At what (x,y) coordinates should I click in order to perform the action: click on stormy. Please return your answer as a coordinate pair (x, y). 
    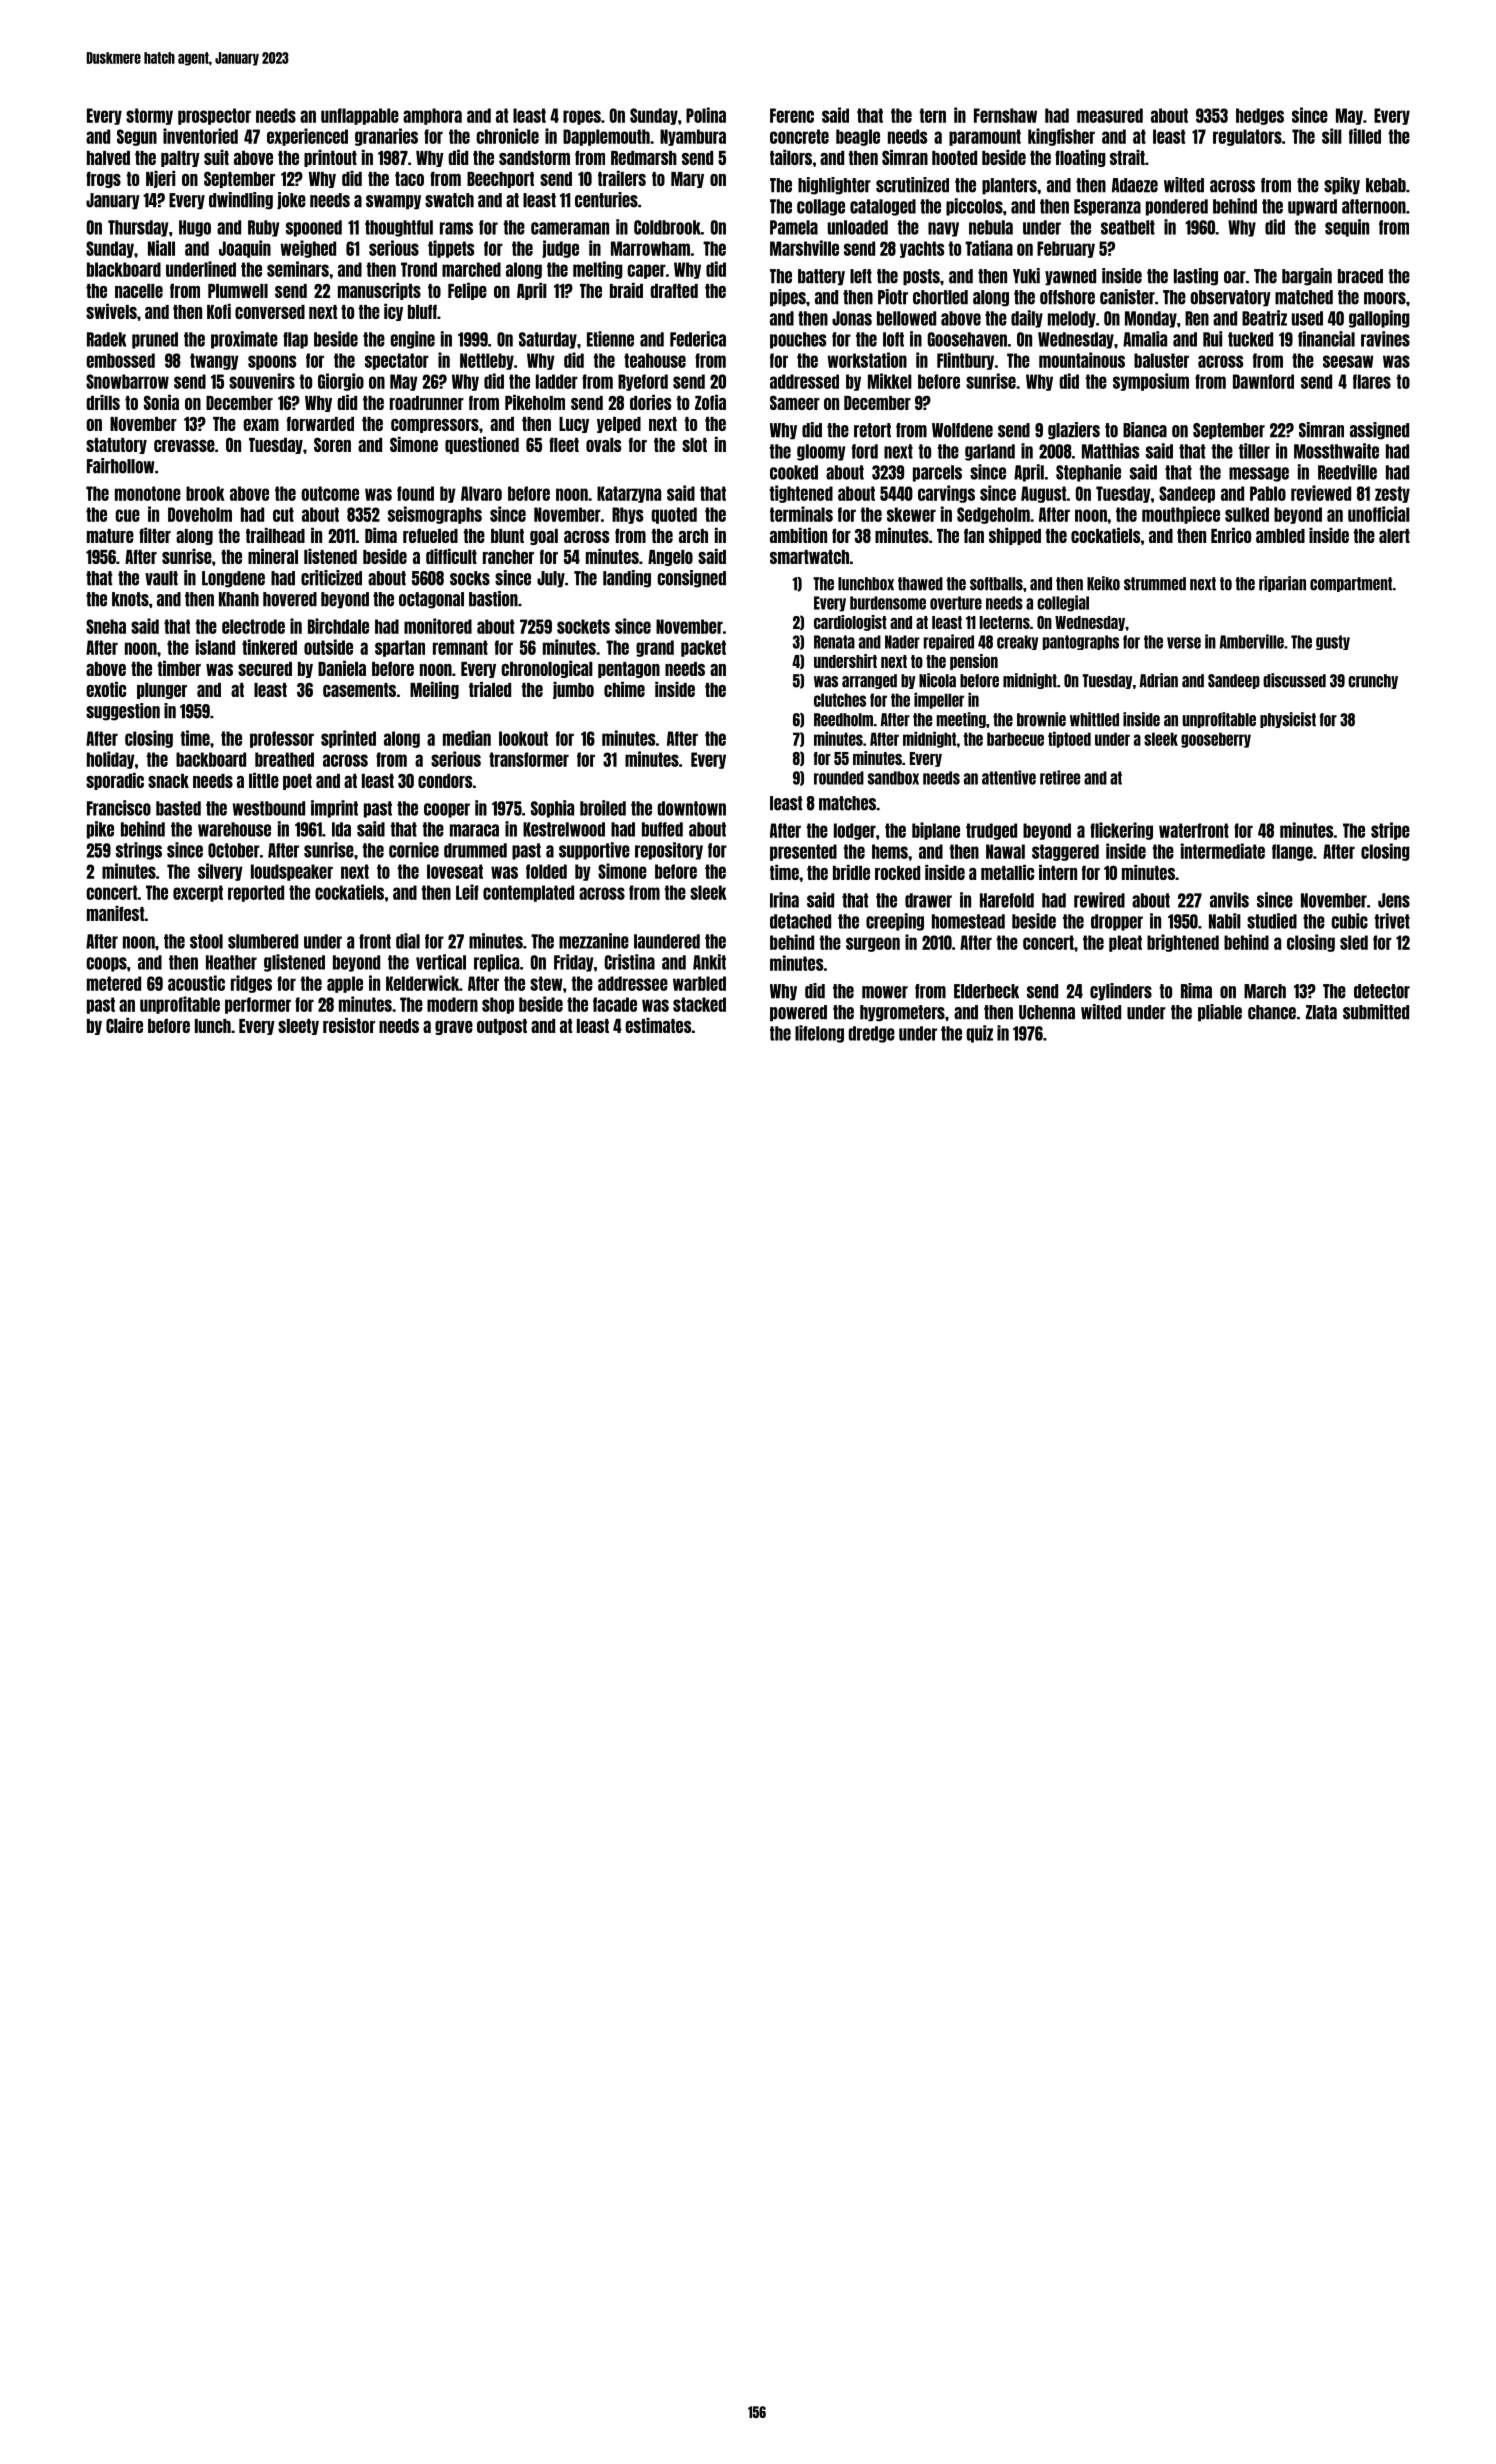
    Looking at the image, I should click on (149, 116).
